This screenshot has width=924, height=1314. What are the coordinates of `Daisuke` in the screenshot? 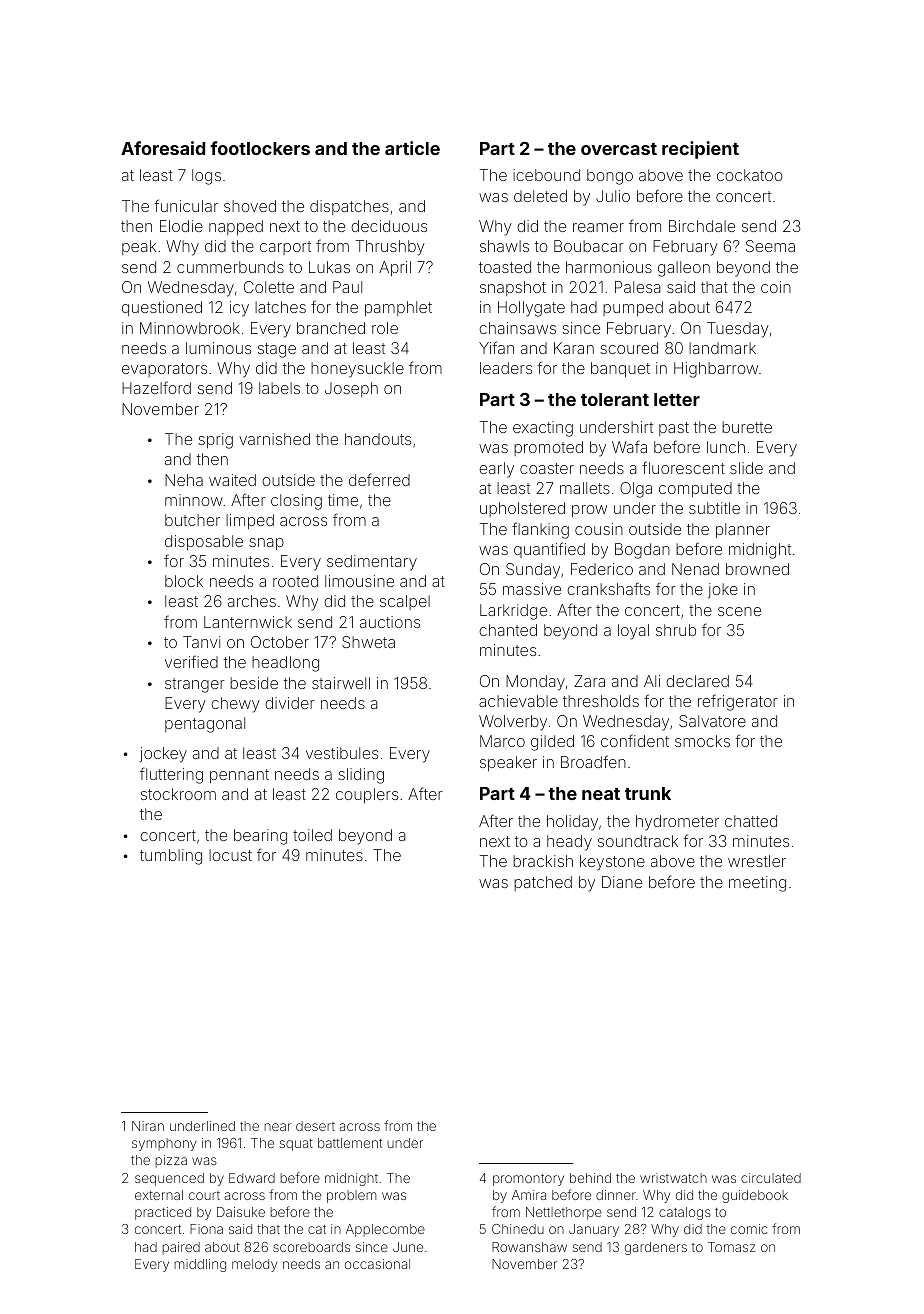 It's located at (241, 1212).
